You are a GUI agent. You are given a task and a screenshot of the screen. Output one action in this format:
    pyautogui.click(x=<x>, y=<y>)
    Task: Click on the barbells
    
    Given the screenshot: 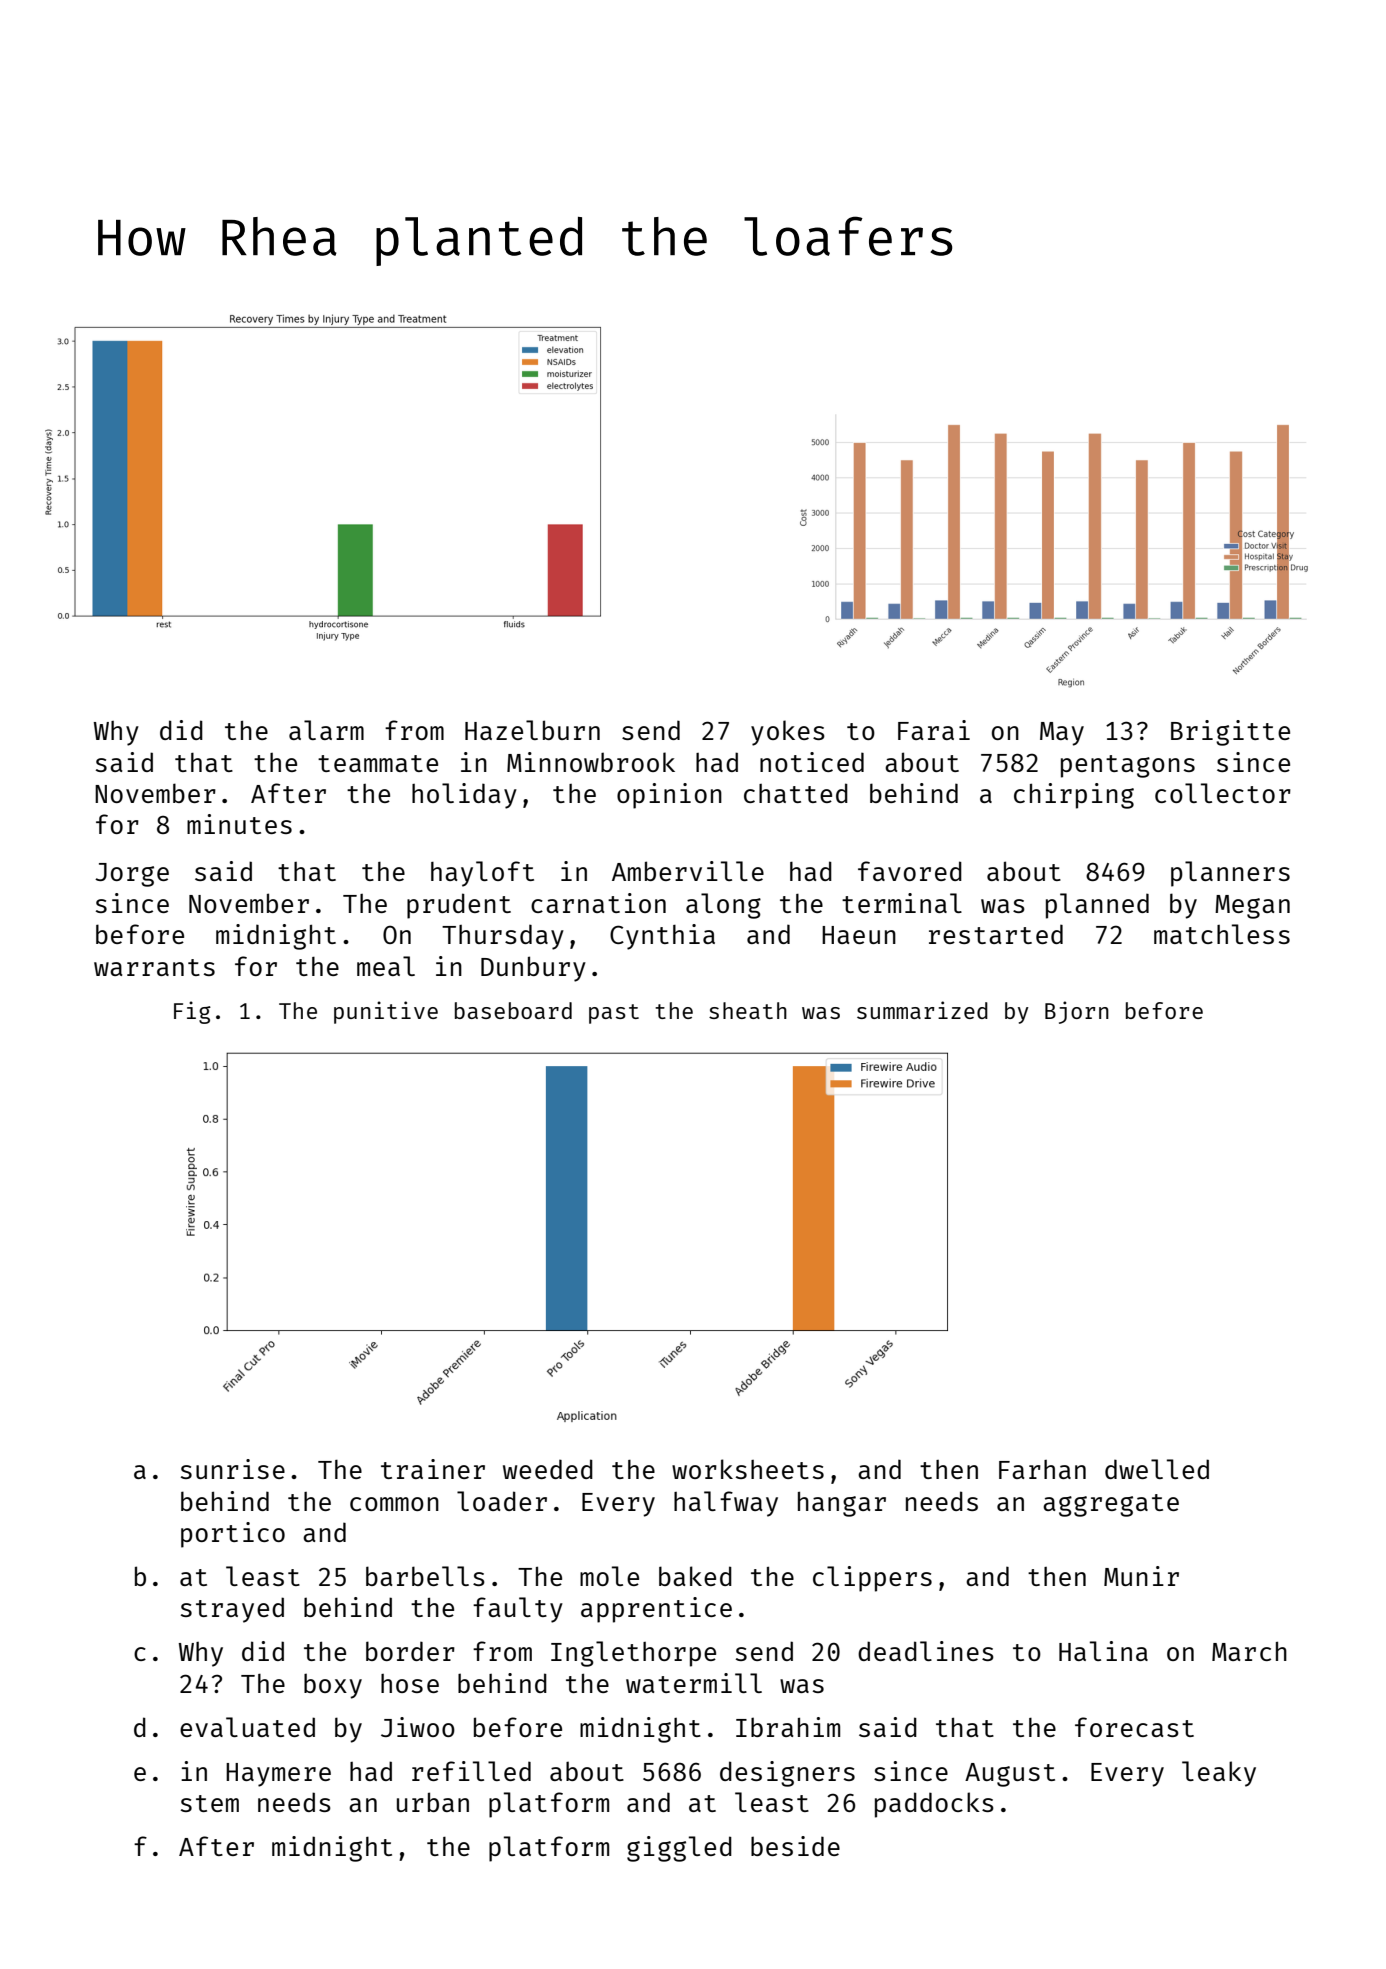 What is the action you would take?
    pyautogui.click(x=425, y=1576)
